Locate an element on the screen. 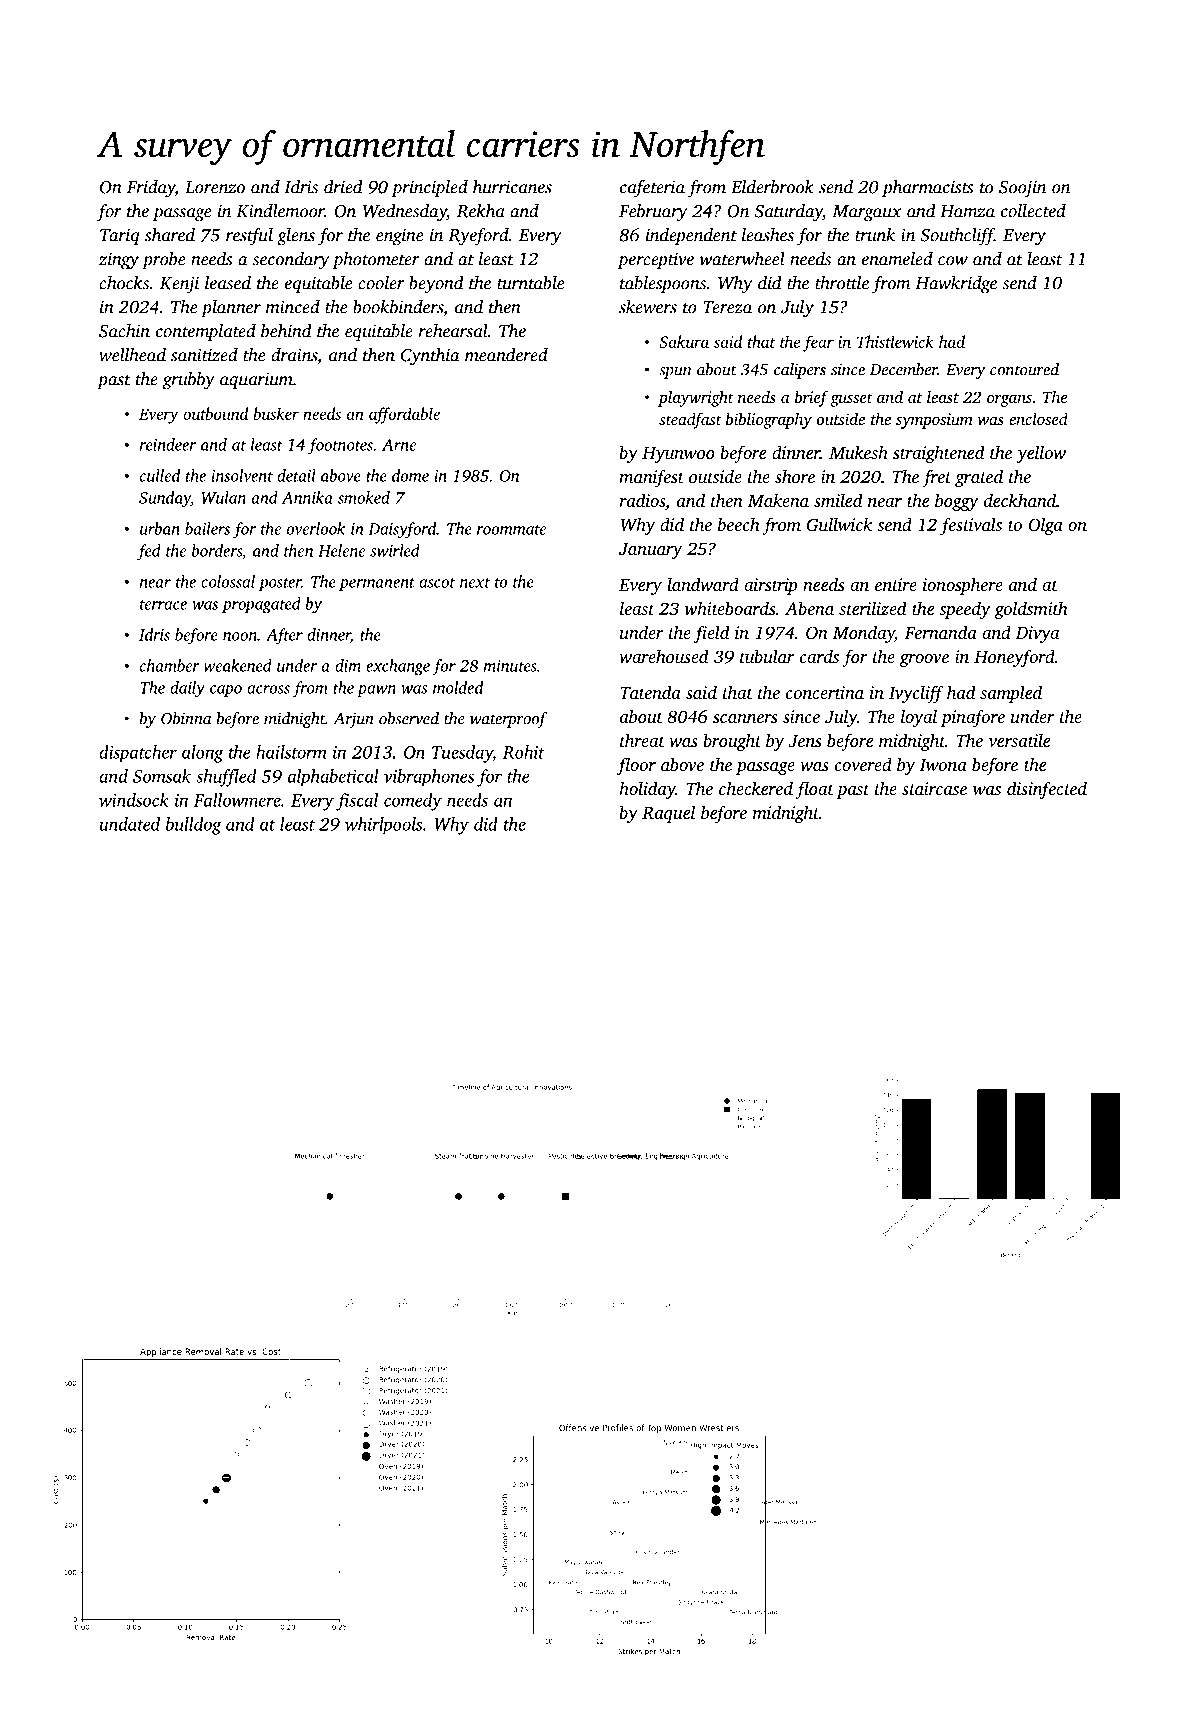 This screenshot has width=1187, height=1718. bibliography is located at coordinates (769, 420).
